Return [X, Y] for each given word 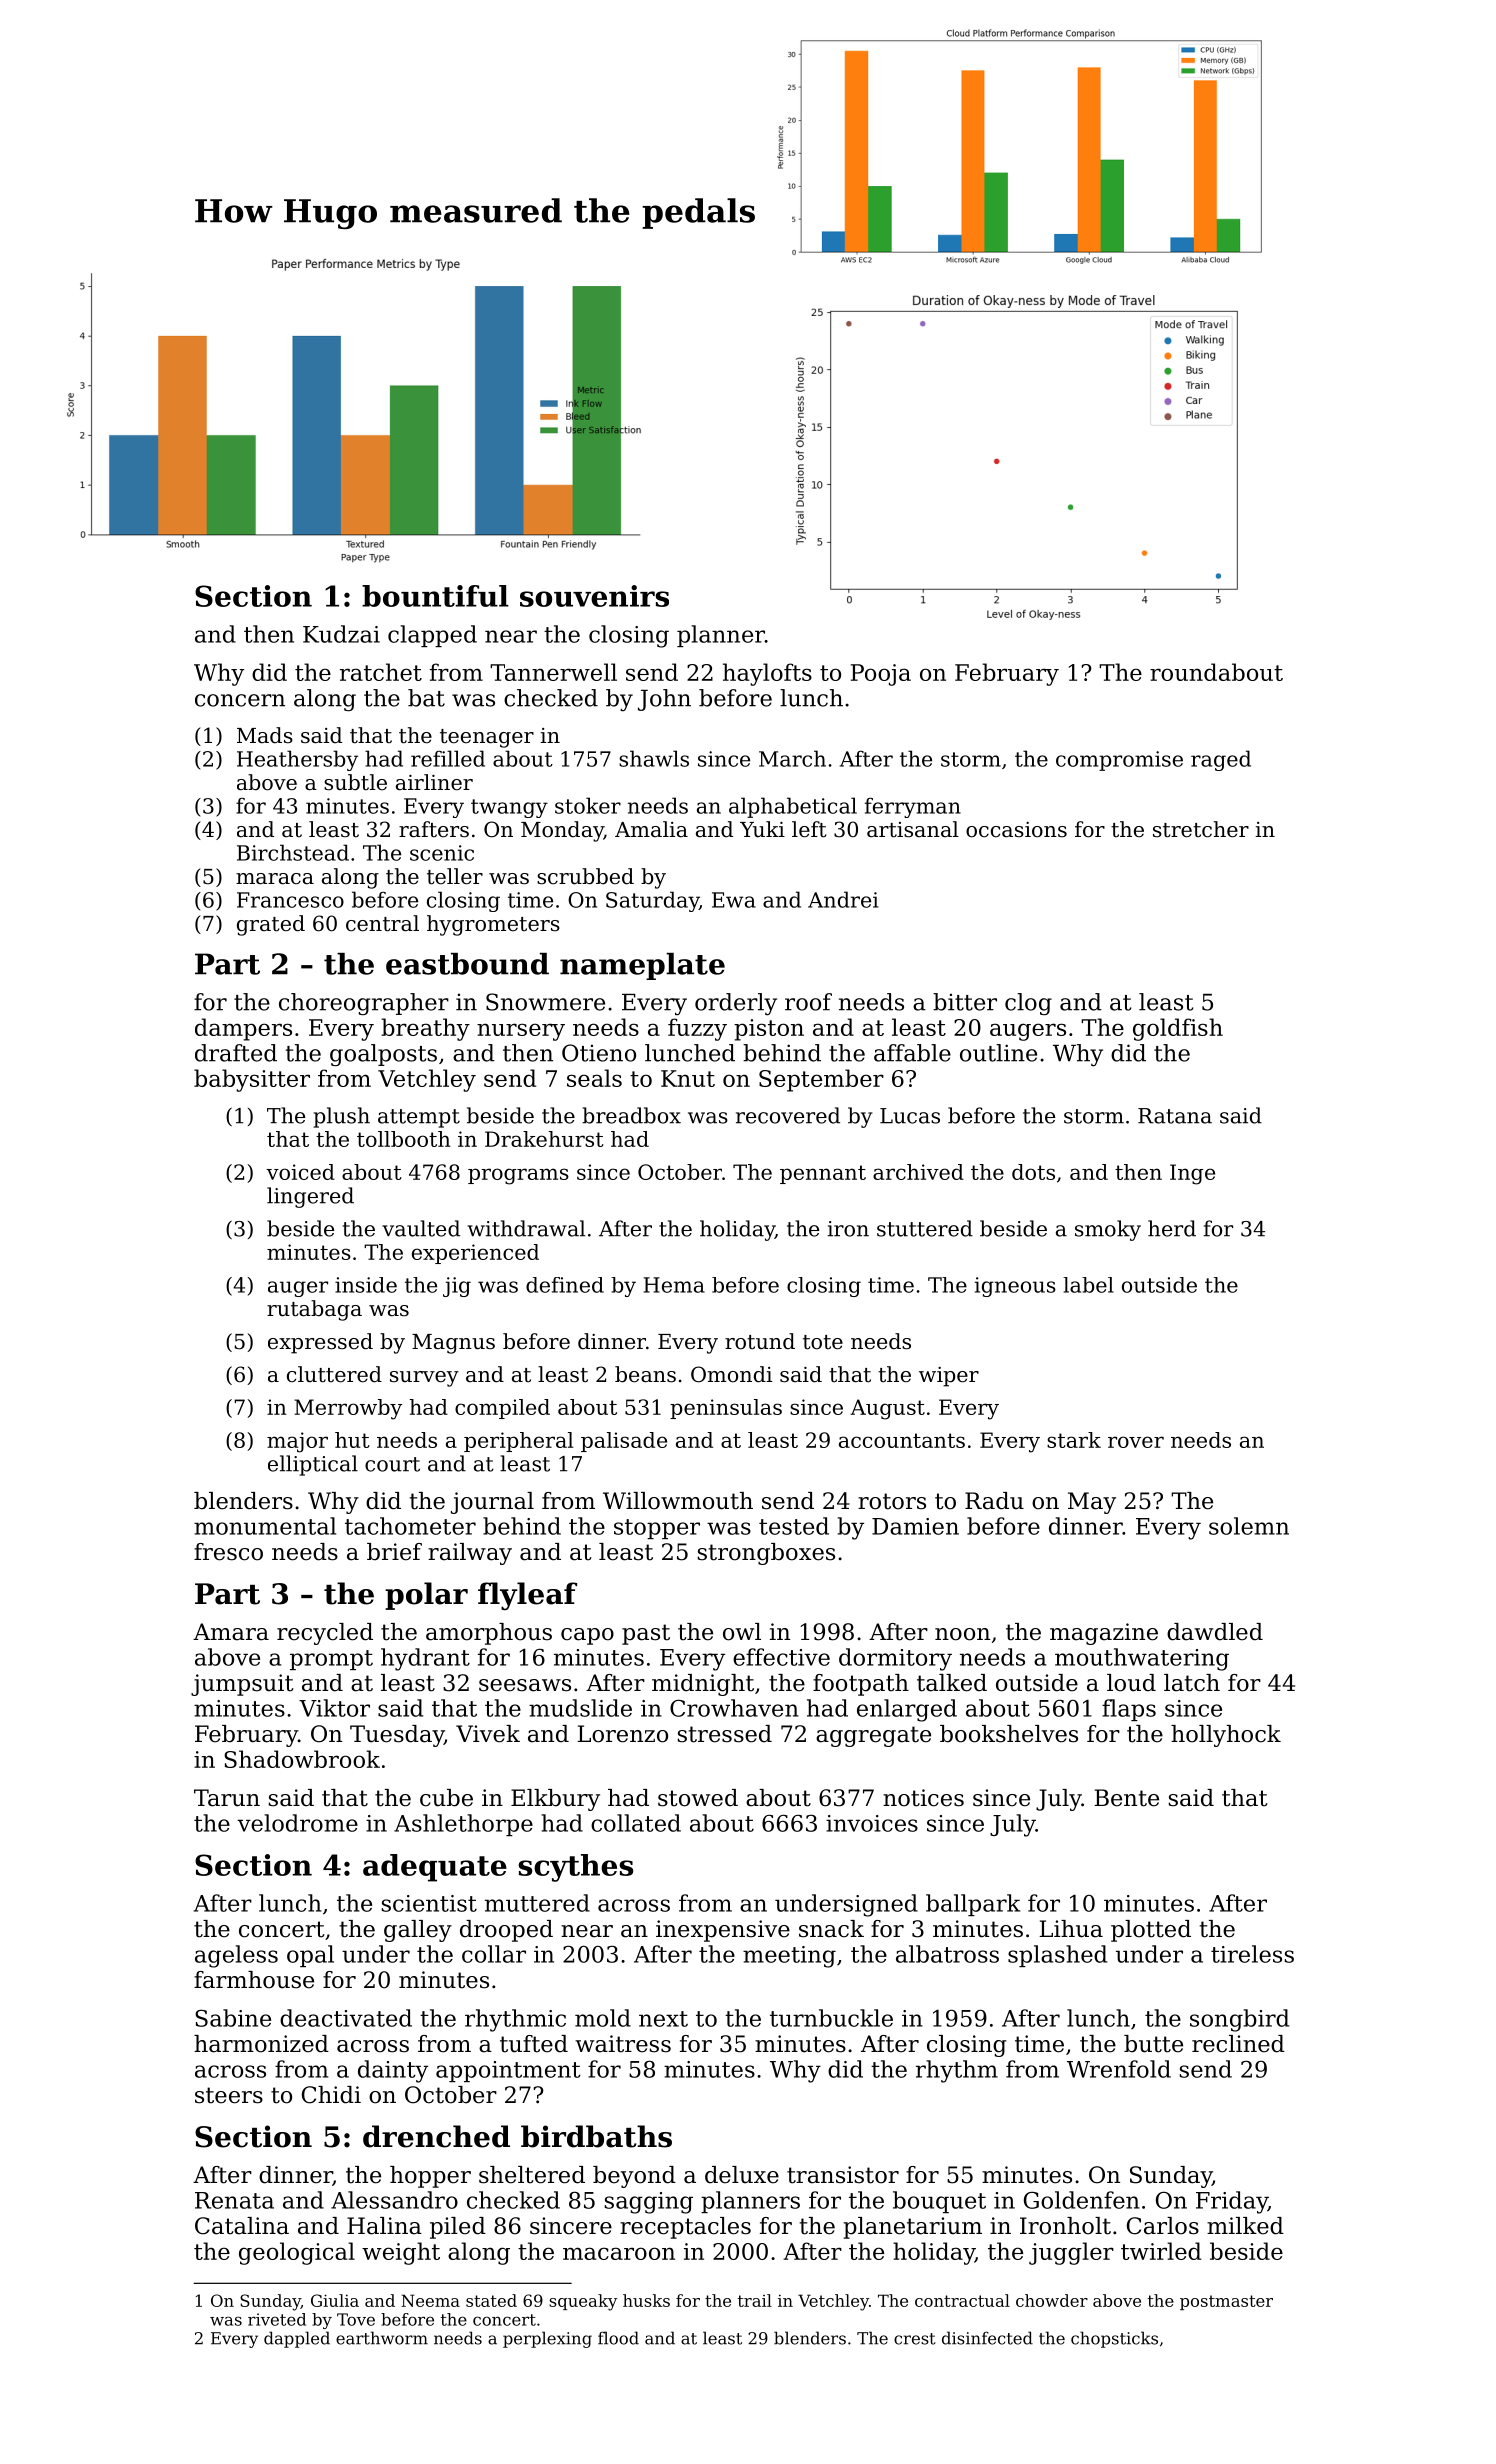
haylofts [767, 674]
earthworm [382, 2338]
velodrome [297, 1823]
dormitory [895, 1659]
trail [755, 2300]
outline [998, 1053]
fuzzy [697, 1029]
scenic [442, 853]
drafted [236, 1053]
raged [1221, 760]
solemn [1249, 1526]
